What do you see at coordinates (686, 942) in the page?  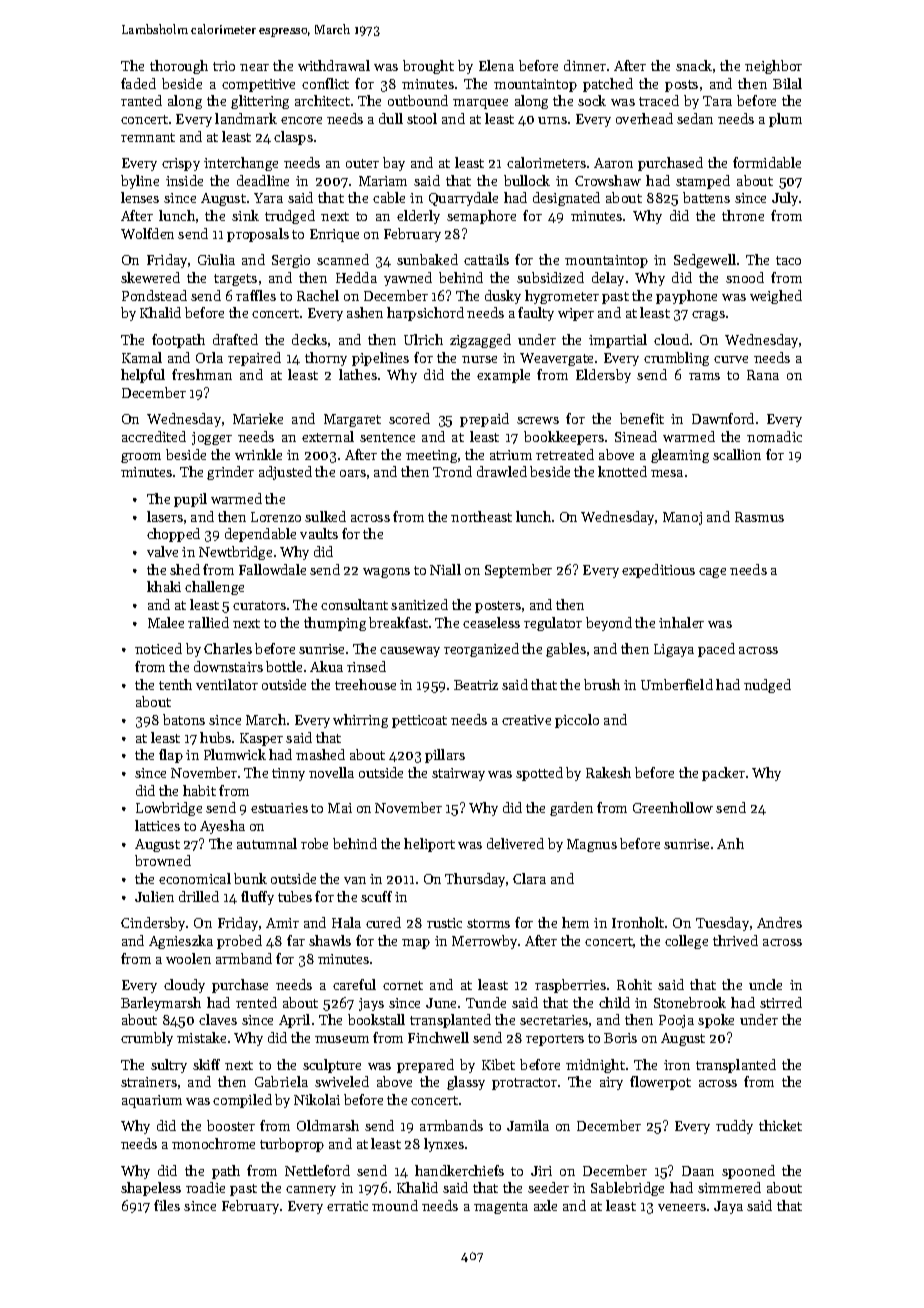 I see `college` at bounding box center [686, 942].
